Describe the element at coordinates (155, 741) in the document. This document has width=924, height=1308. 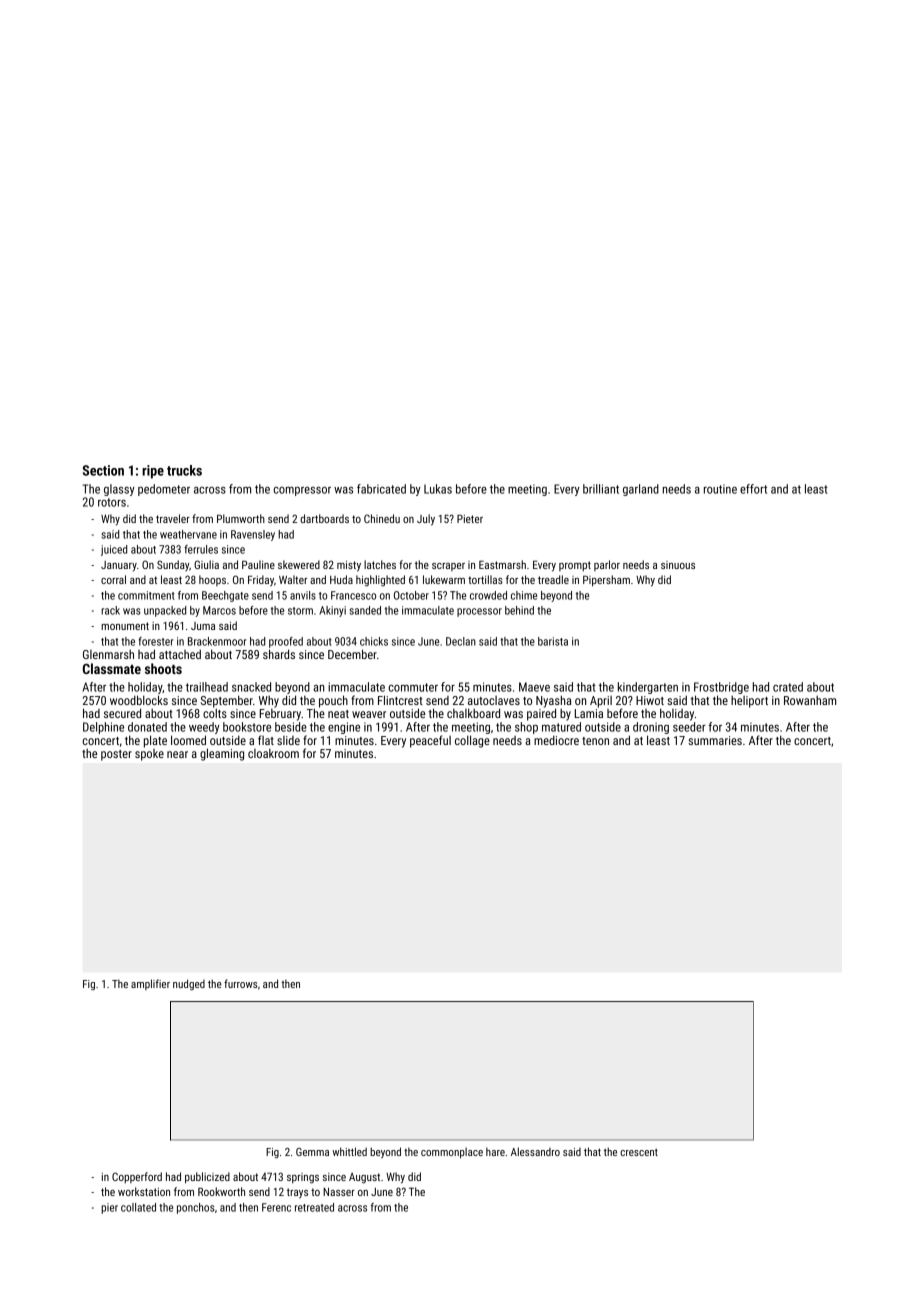
I see `plate` at that location.
